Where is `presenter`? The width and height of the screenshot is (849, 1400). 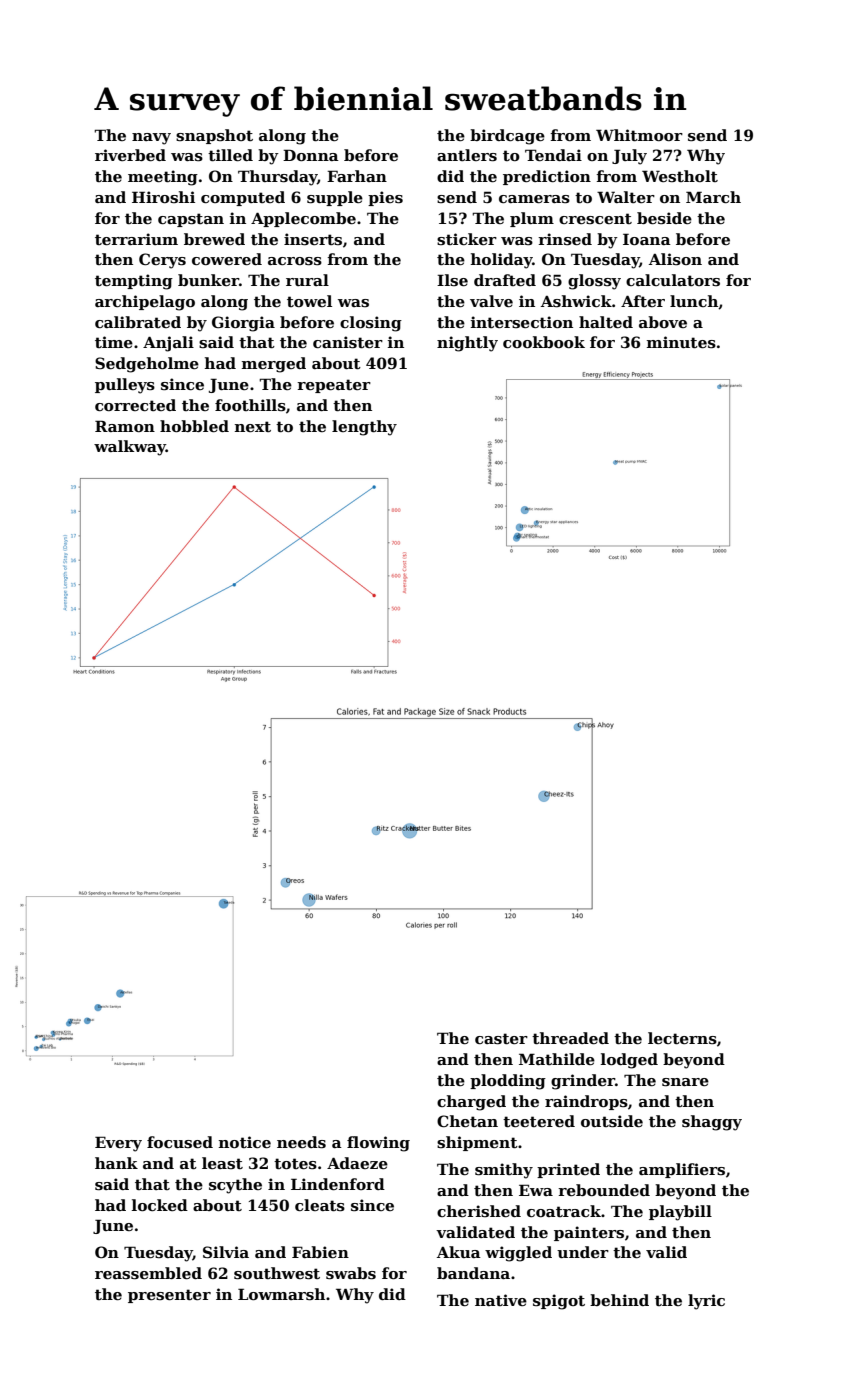 presenter is located at coordinates (169, 1296).
